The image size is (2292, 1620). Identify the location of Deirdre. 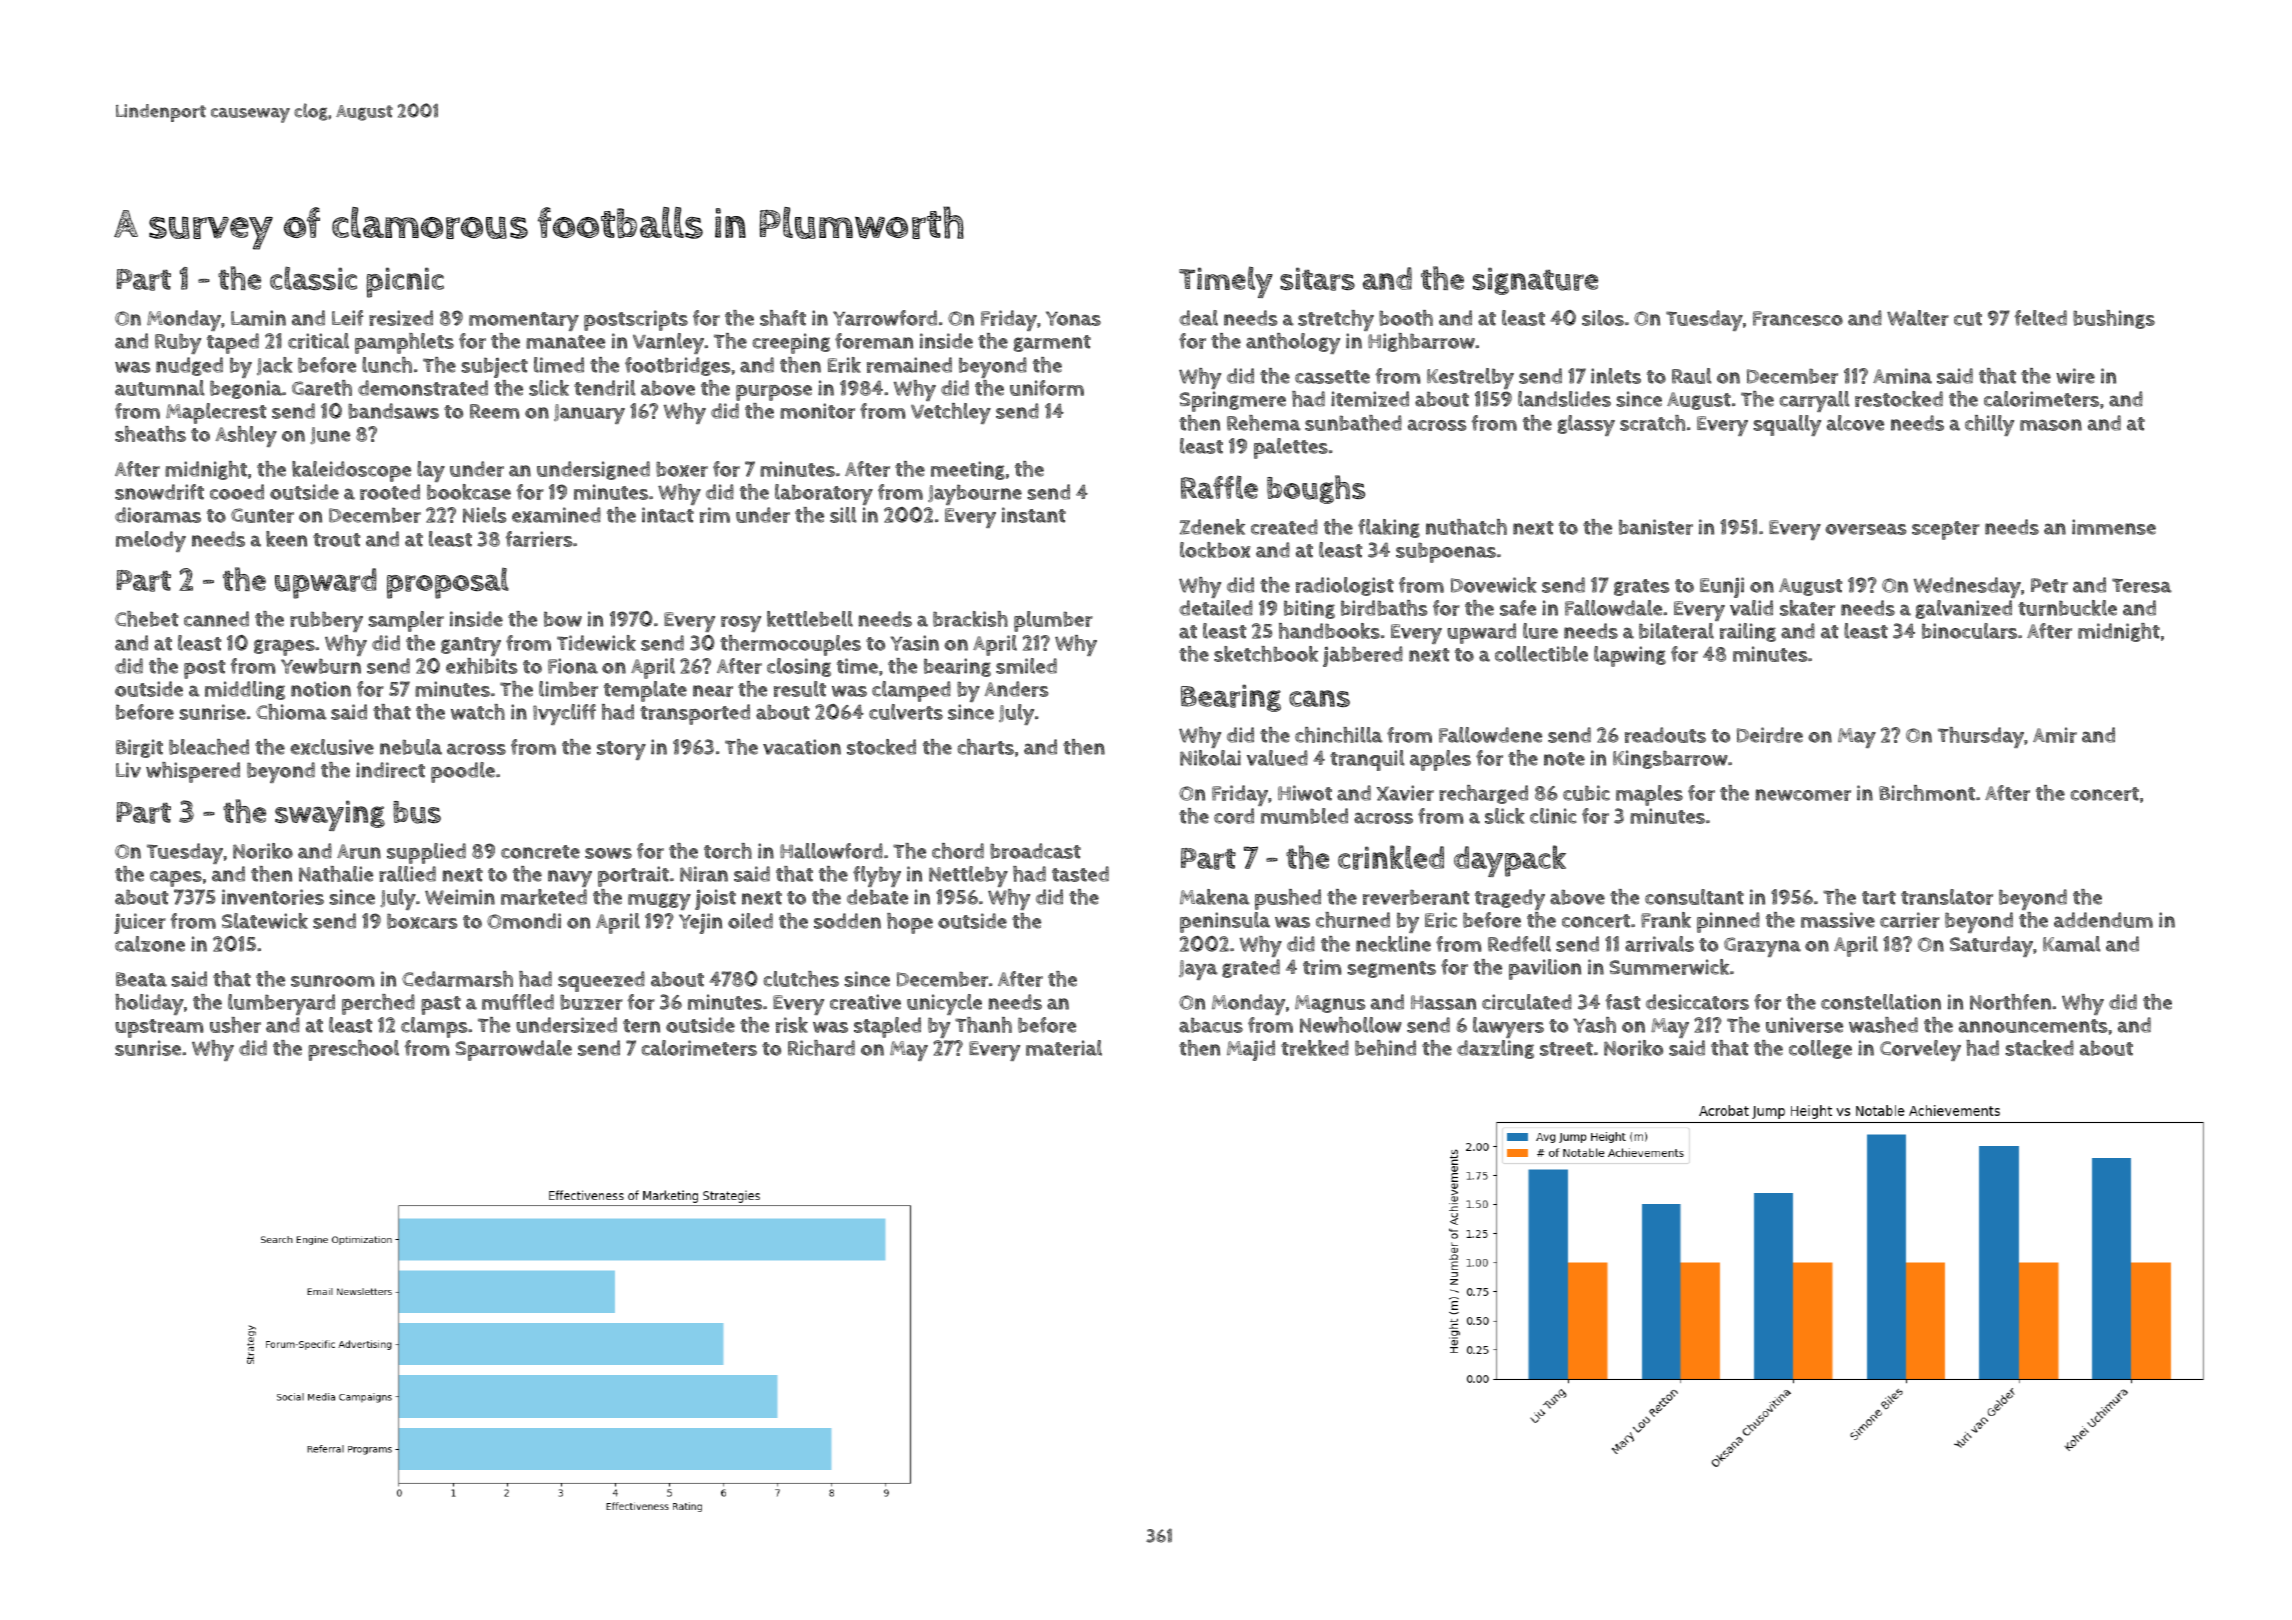
(1770, 735).
